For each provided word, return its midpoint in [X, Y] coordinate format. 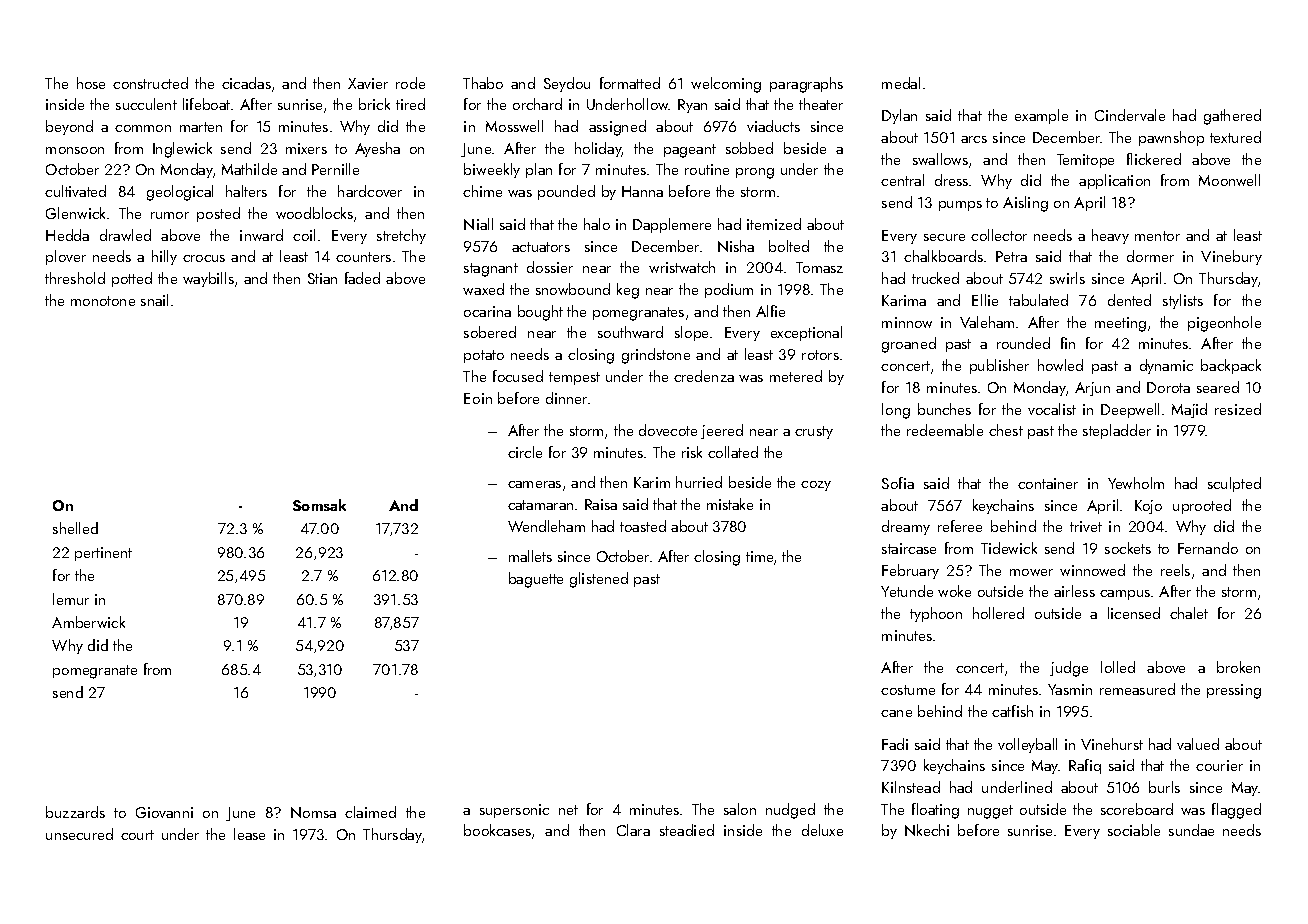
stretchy [401, 236]
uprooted [1202, 506]
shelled [75, 528]
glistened [599, 580]
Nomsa [313, 812]
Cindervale [1130, 115]
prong [755, 173]
